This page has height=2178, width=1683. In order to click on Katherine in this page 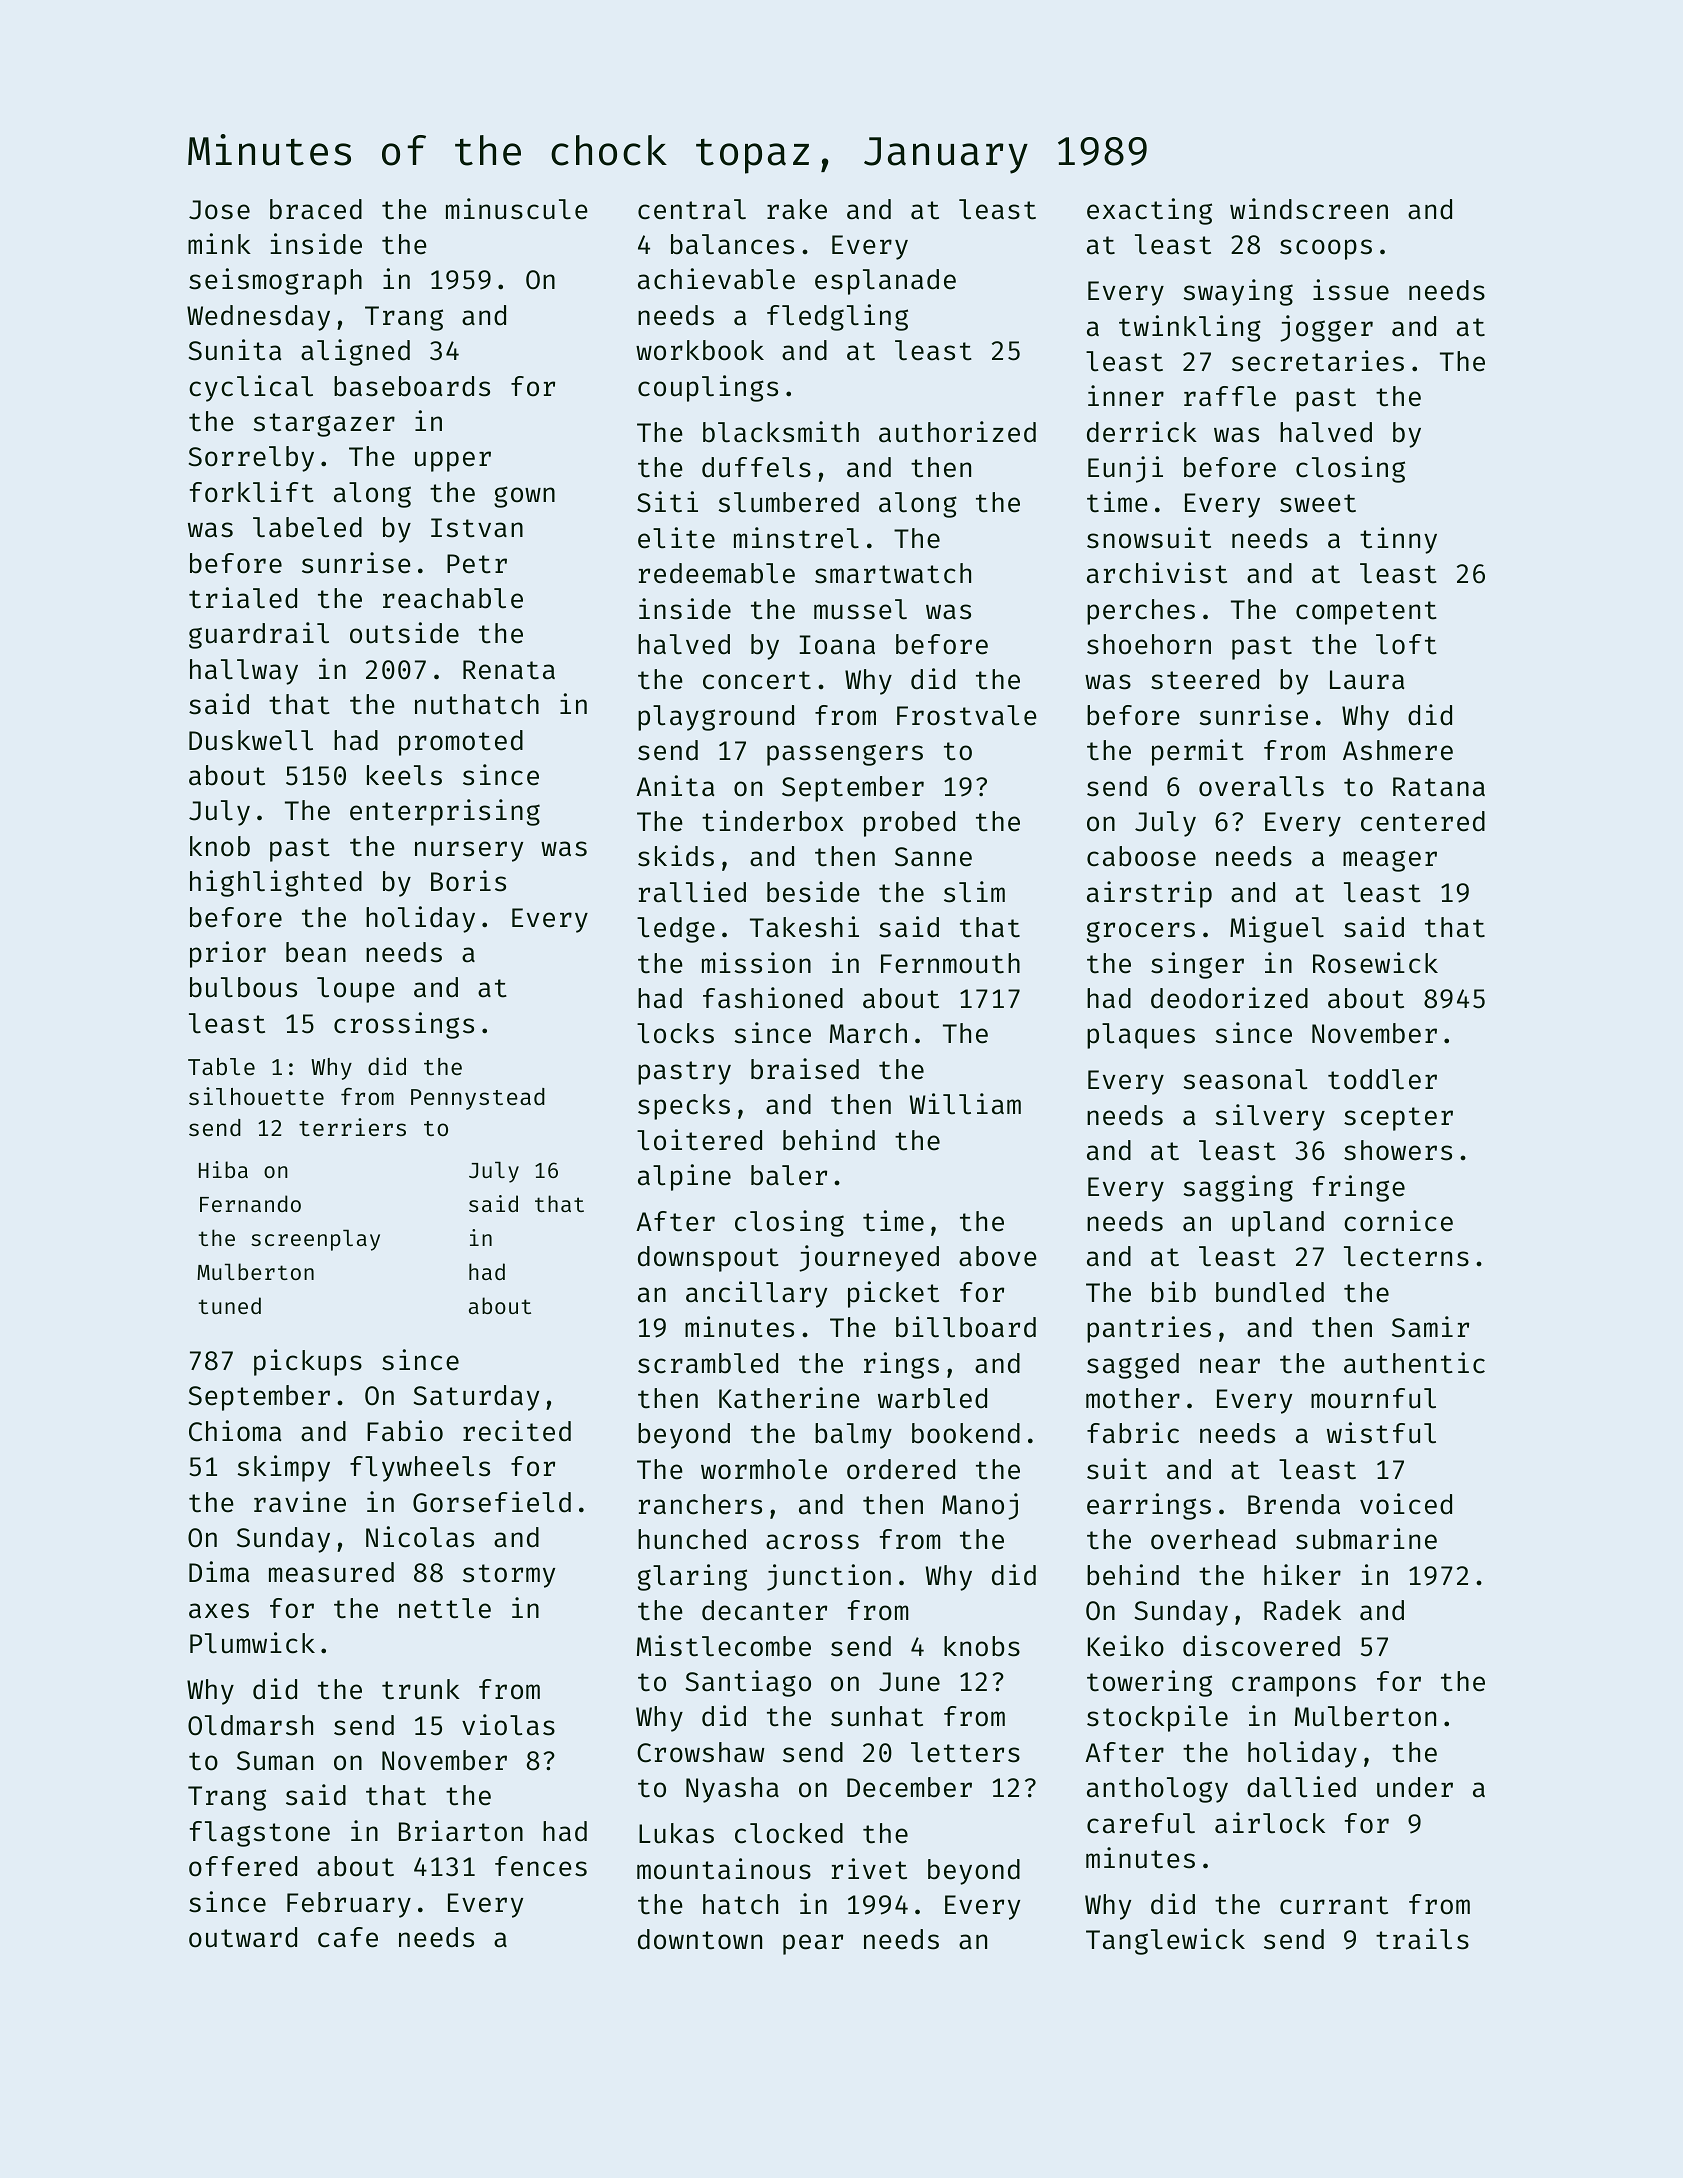, I will do `click(789, 1398)`.
